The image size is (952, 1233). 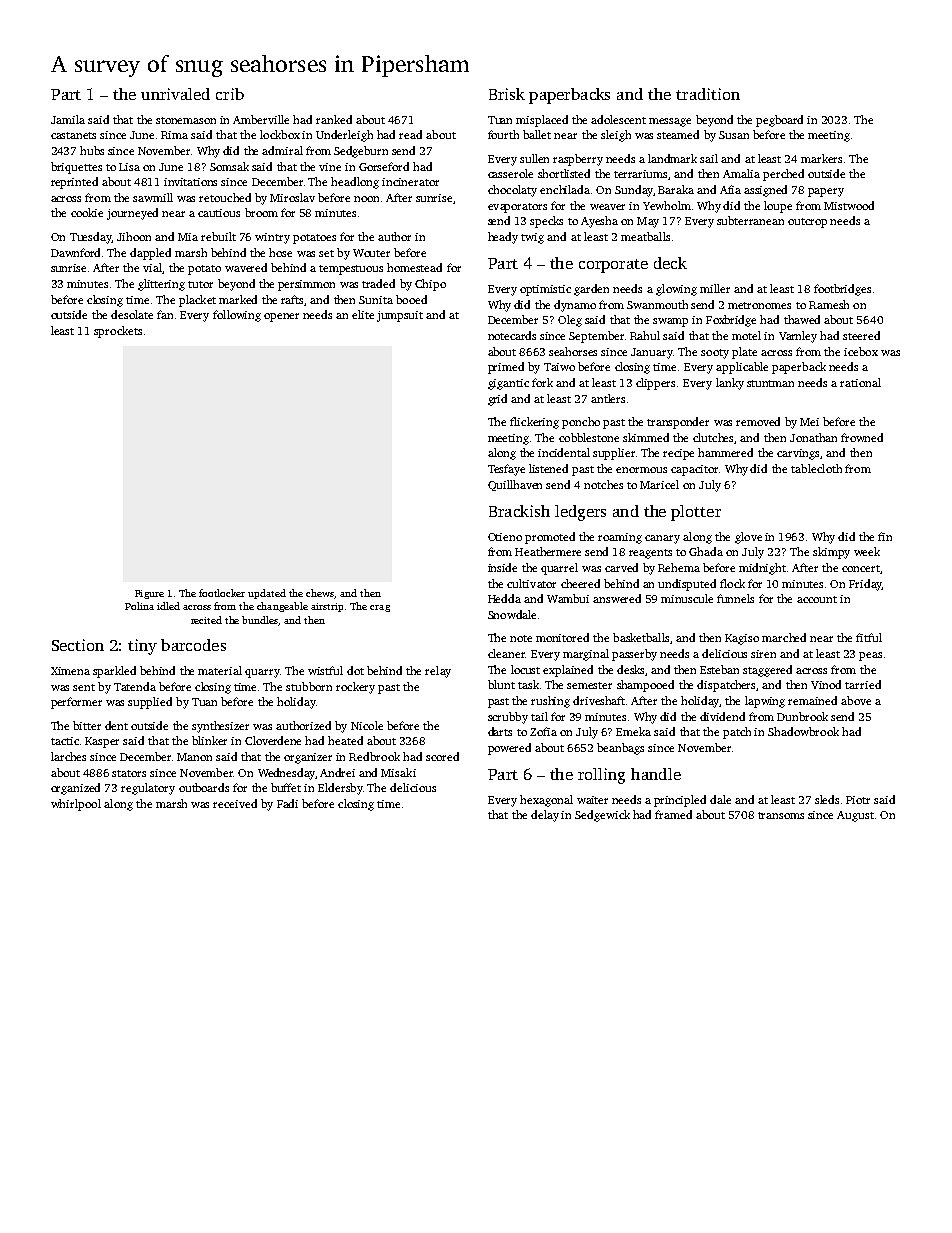 I want to click on tactic, so click(x=65, y=741).
